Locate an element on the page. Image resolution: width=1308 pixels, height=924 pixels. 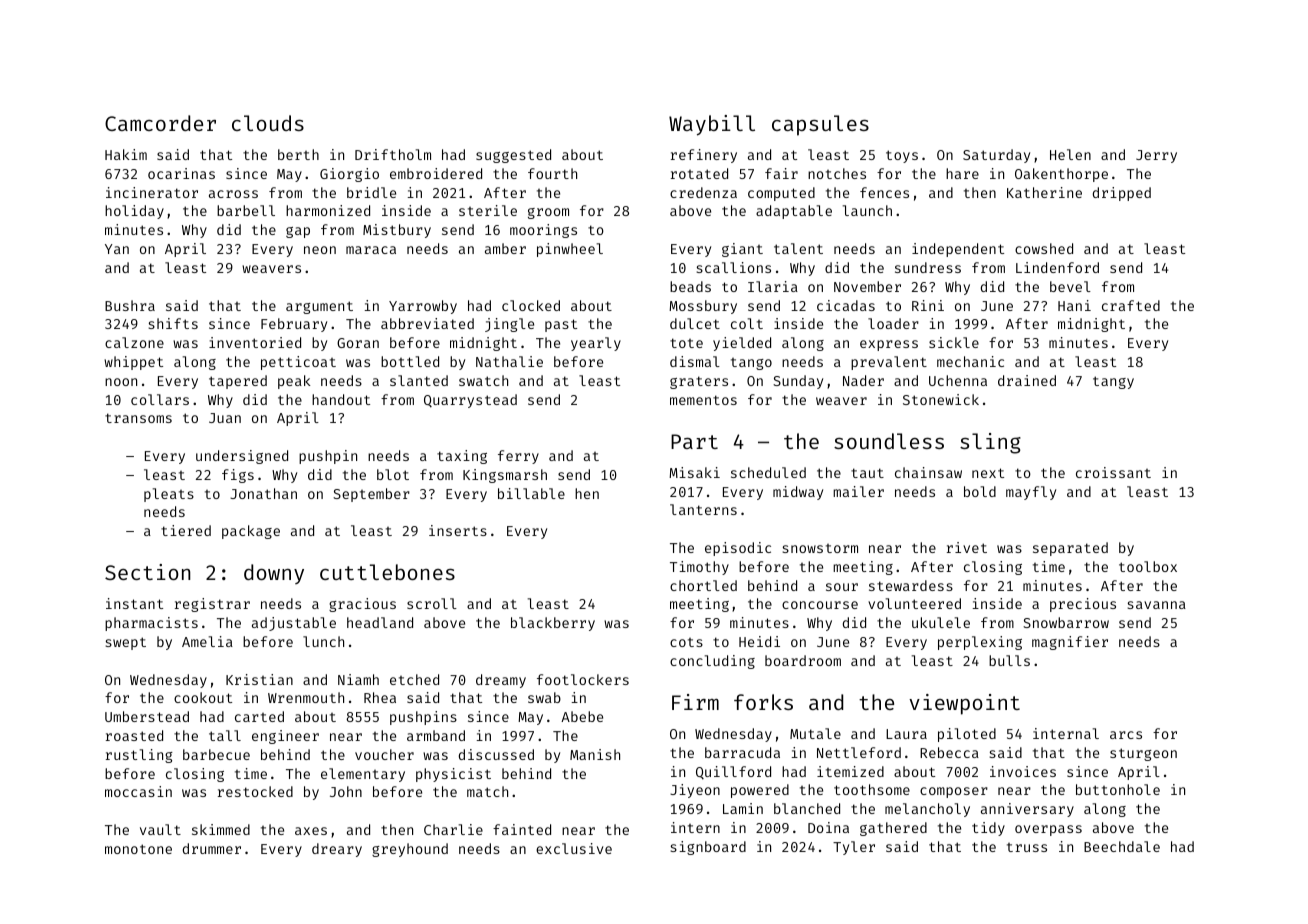
drummer is located at coordinates (212, 848).
